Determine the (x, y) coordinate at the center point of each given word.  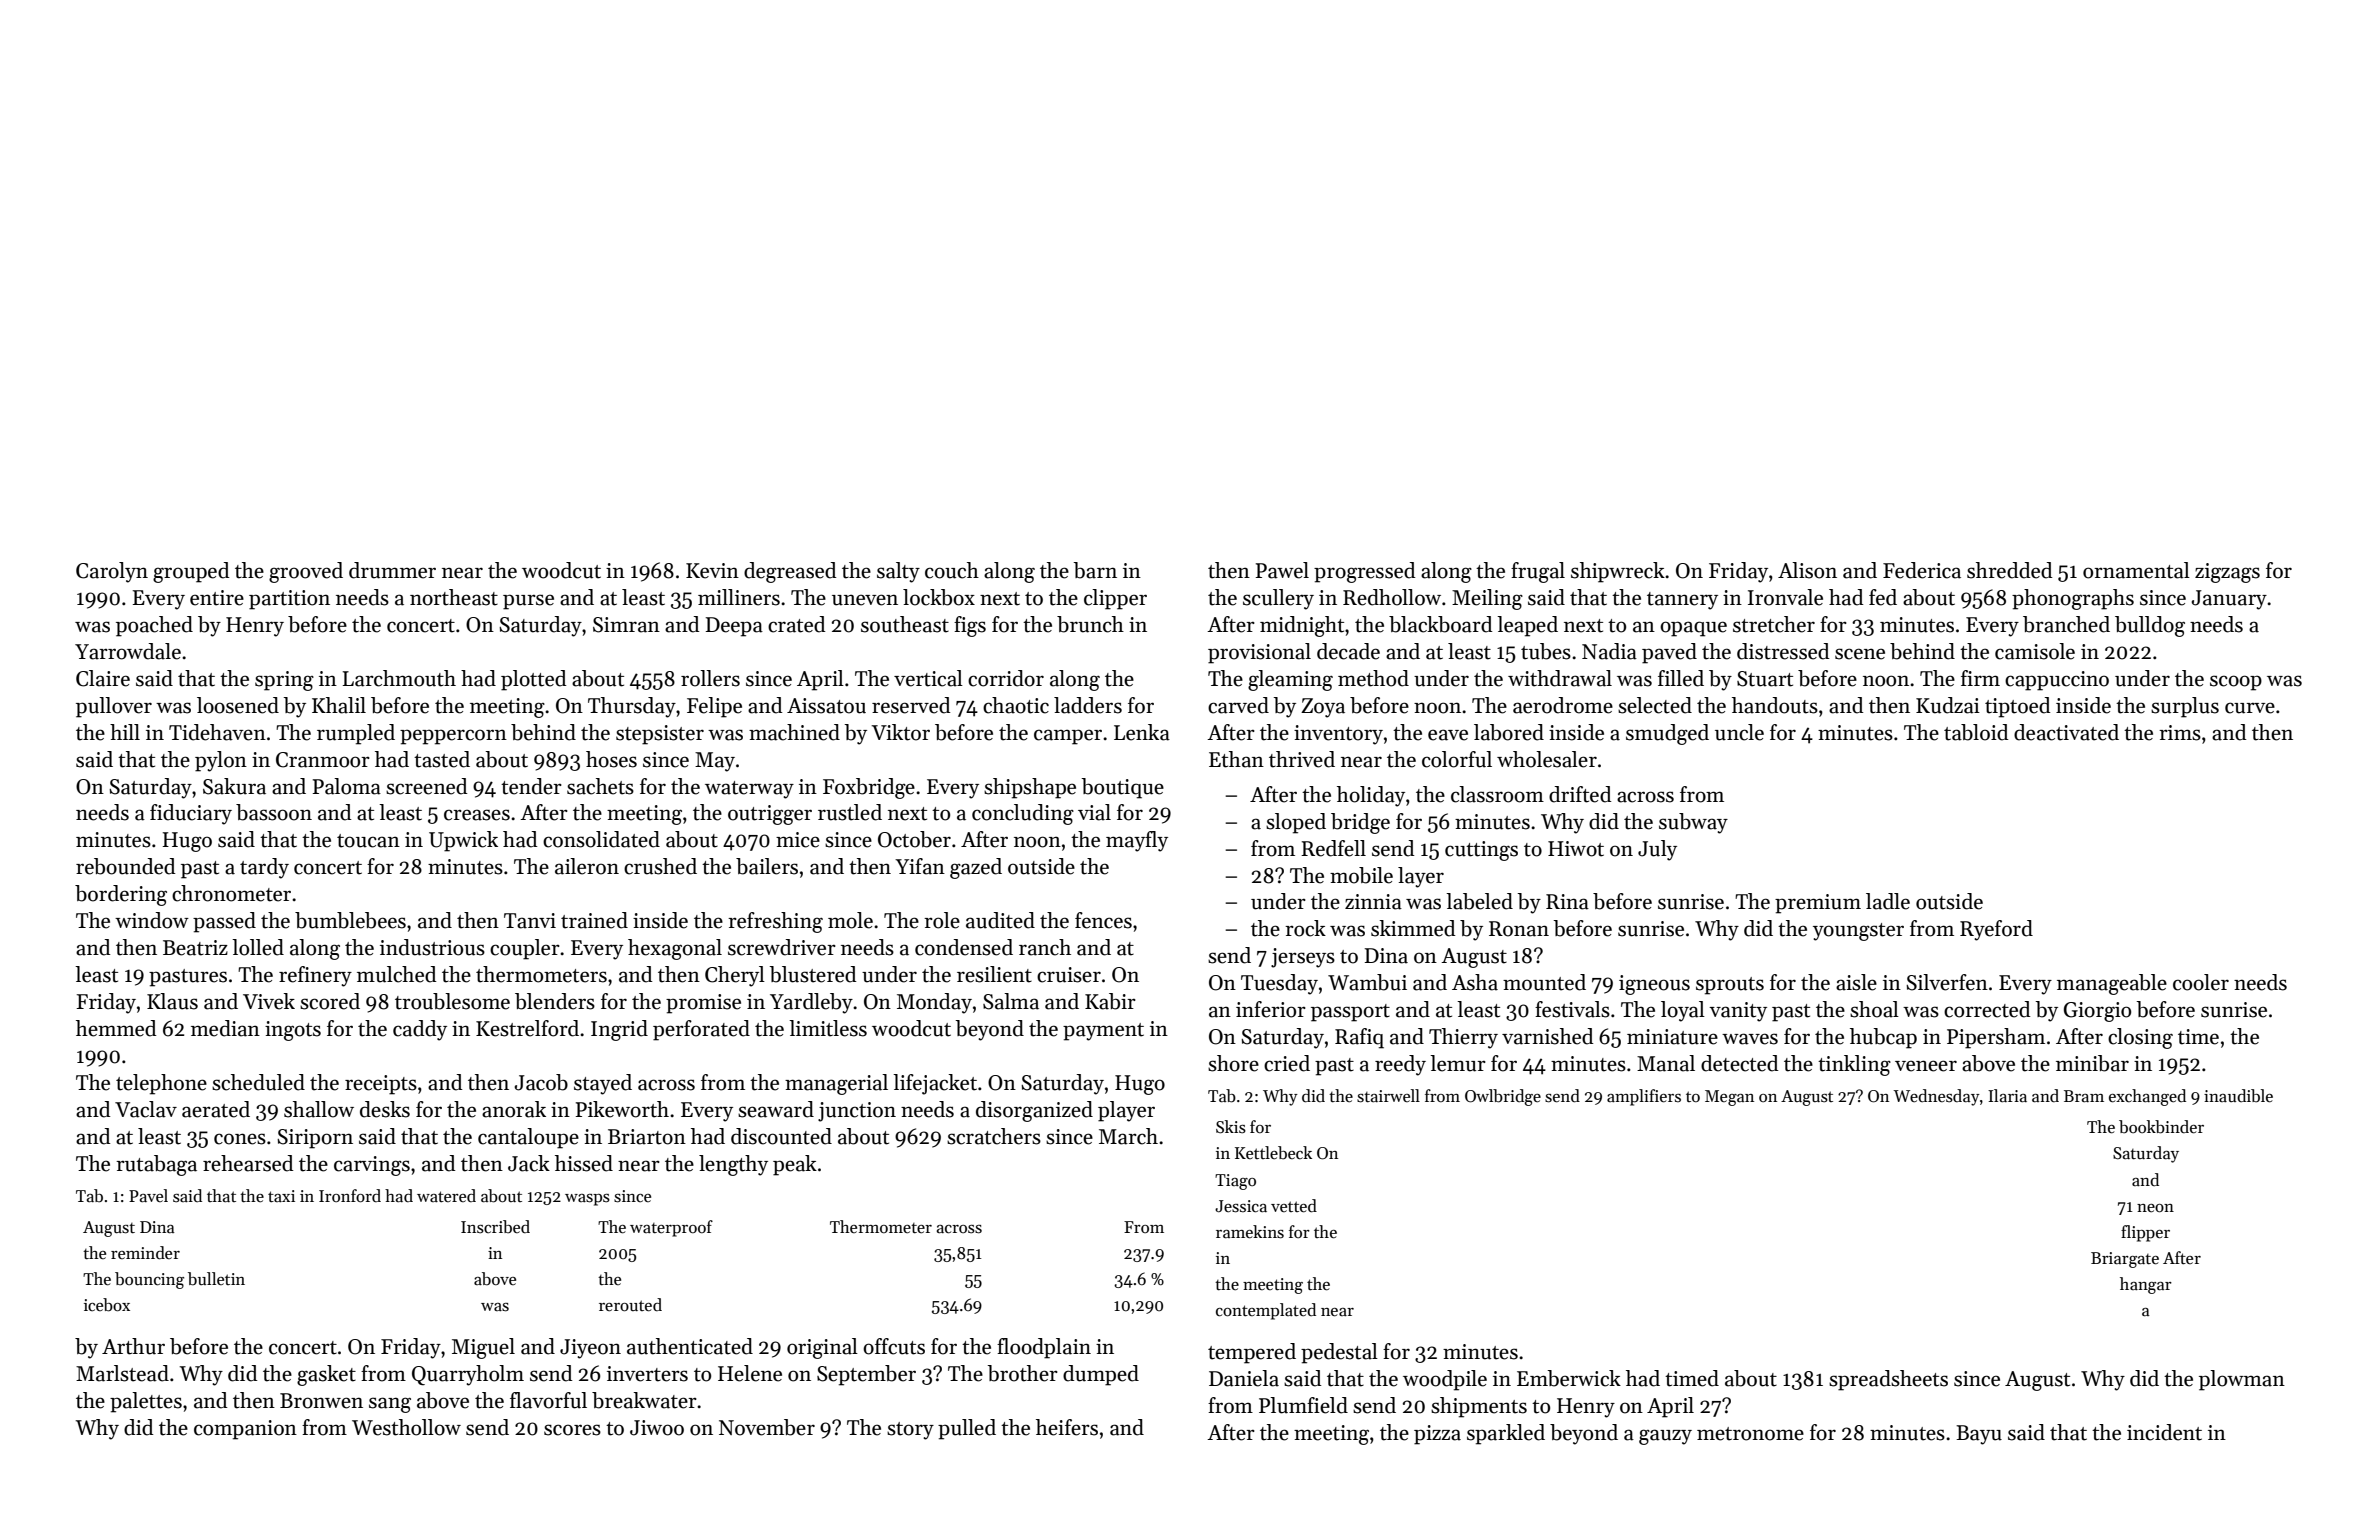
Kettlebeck (1273, 1153)
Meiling (1487, 599)
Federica (1922, 570)
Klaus (172, 1001)
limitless (828, 1028)
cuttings (1481, 851)
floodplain (1044, 1348)
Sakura (234, 786)
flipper (2145, 1233)
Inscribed (495, 1227)
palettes (146, 1402)
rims (2180, 733)
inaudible (2238, 1096)
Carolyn (112, 572)
